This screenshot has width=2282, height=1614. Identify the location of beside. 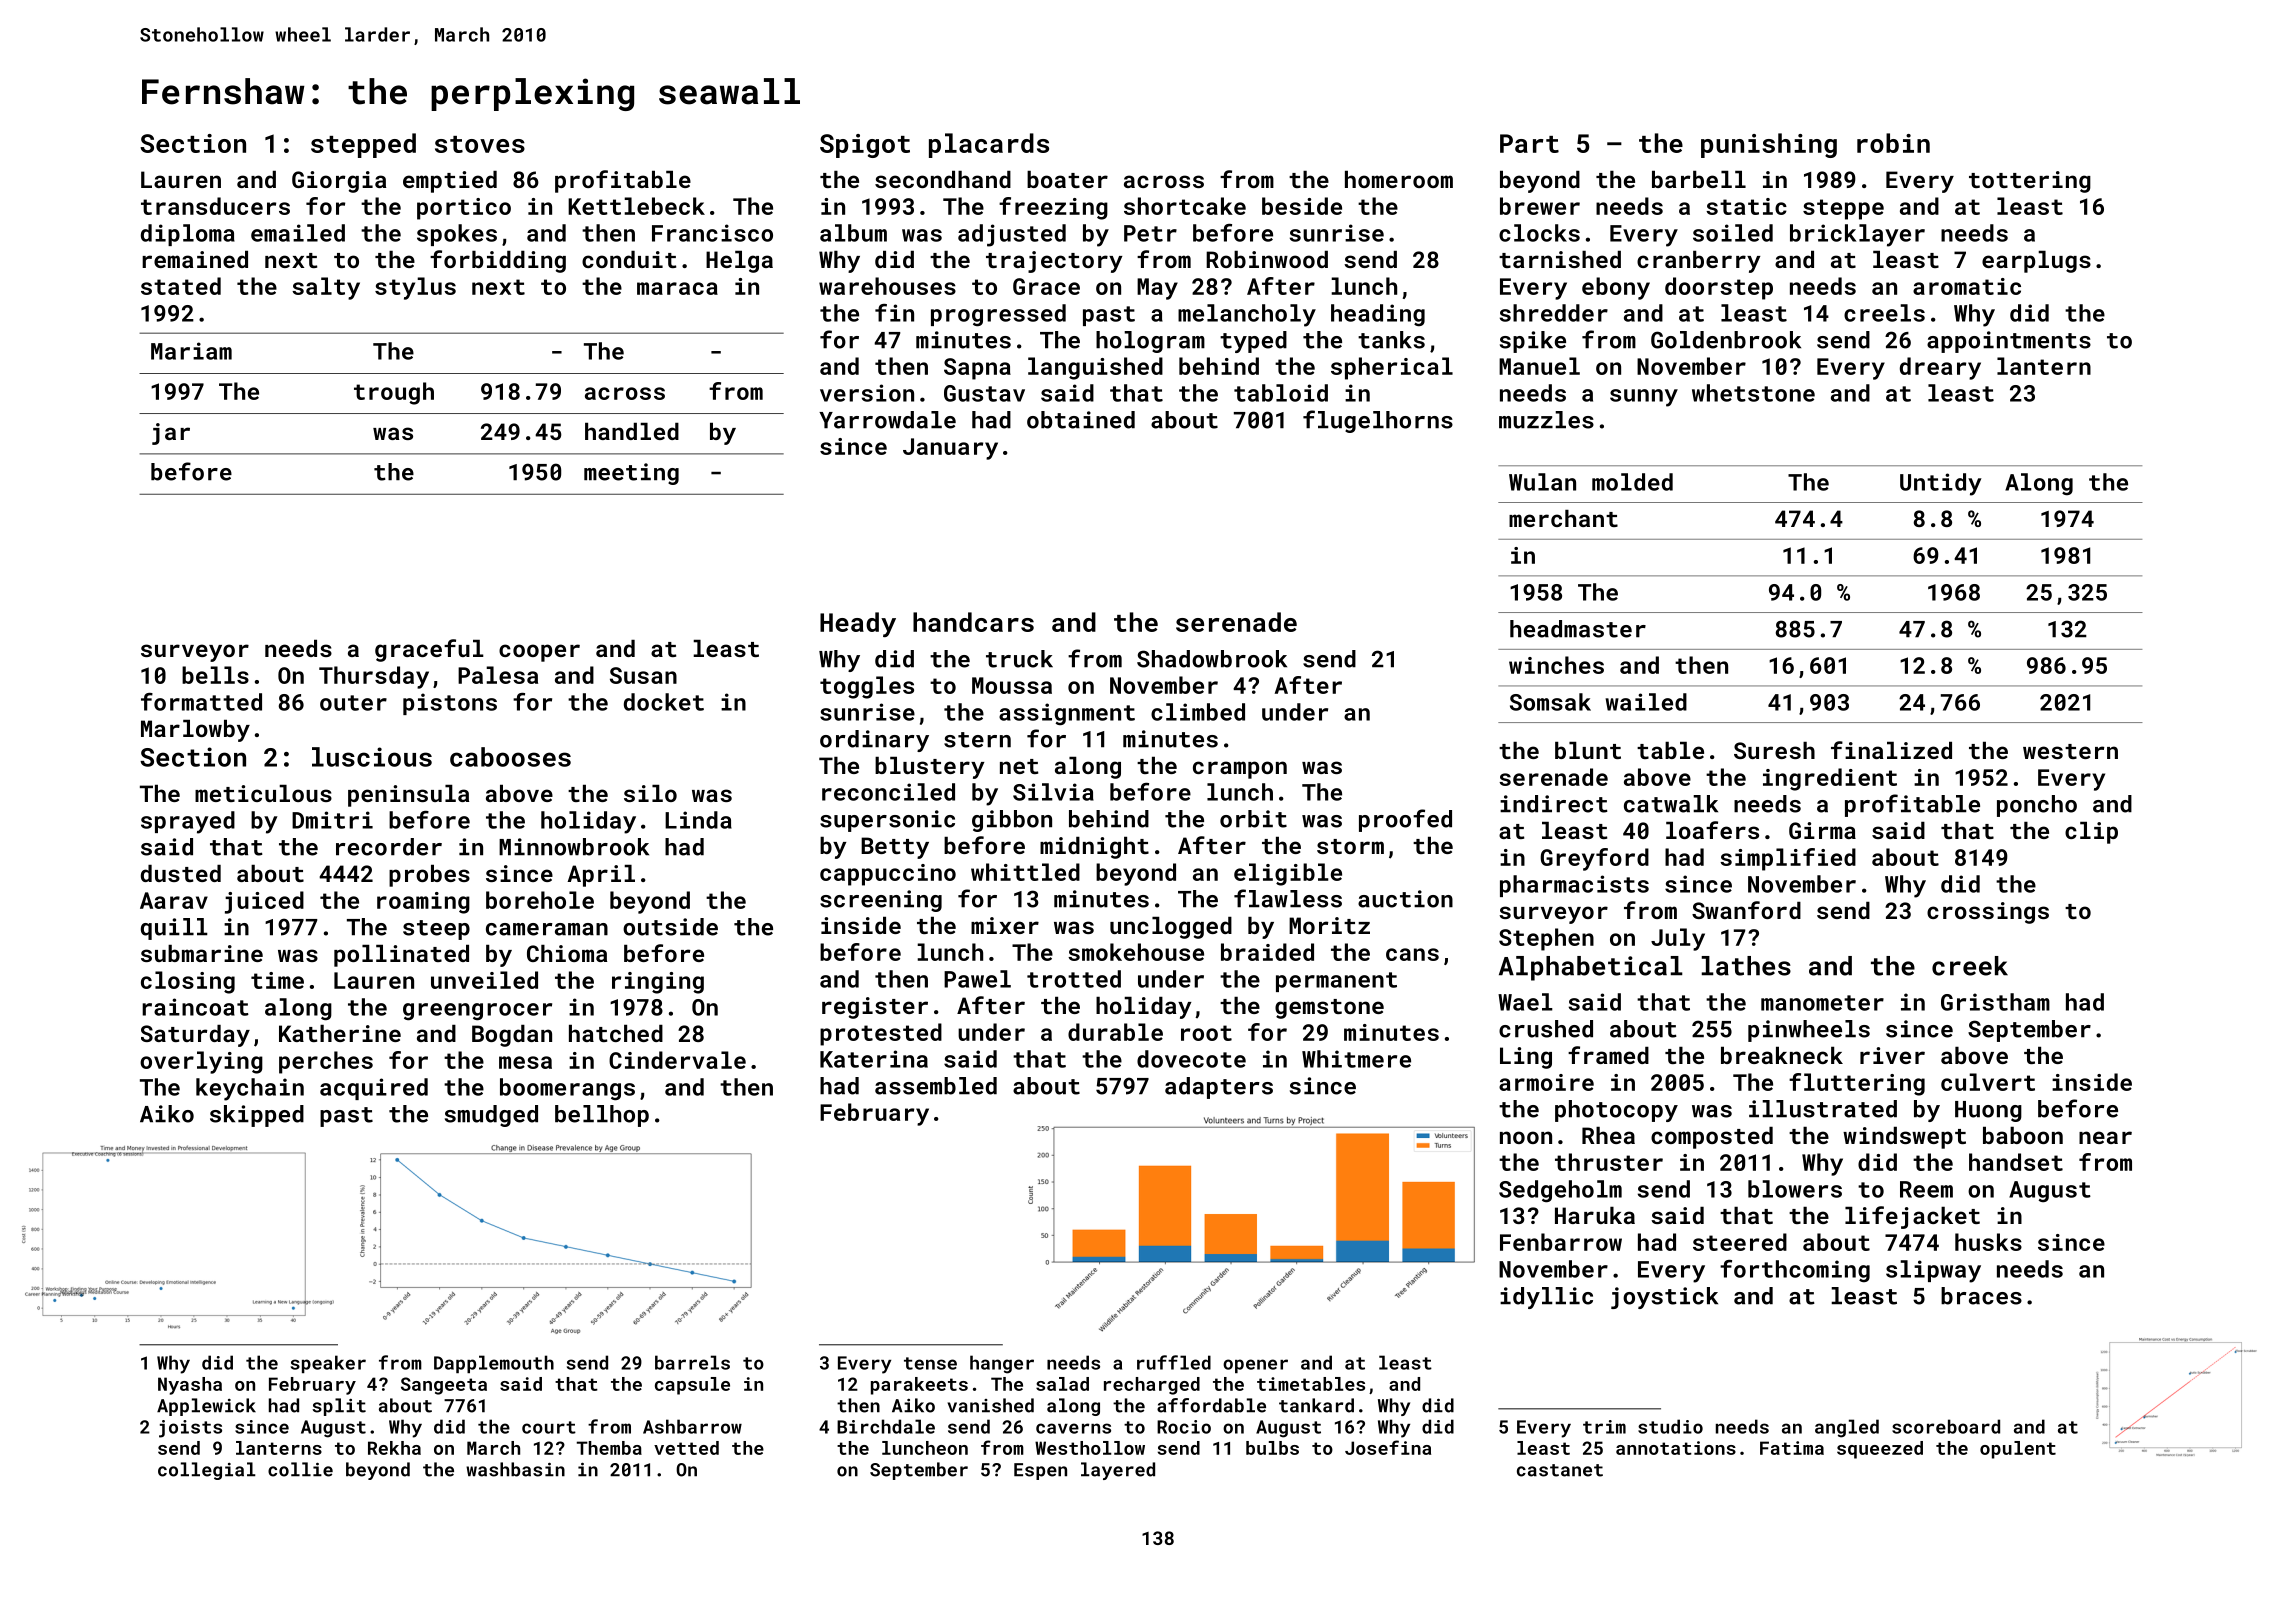
(1302, 206).
